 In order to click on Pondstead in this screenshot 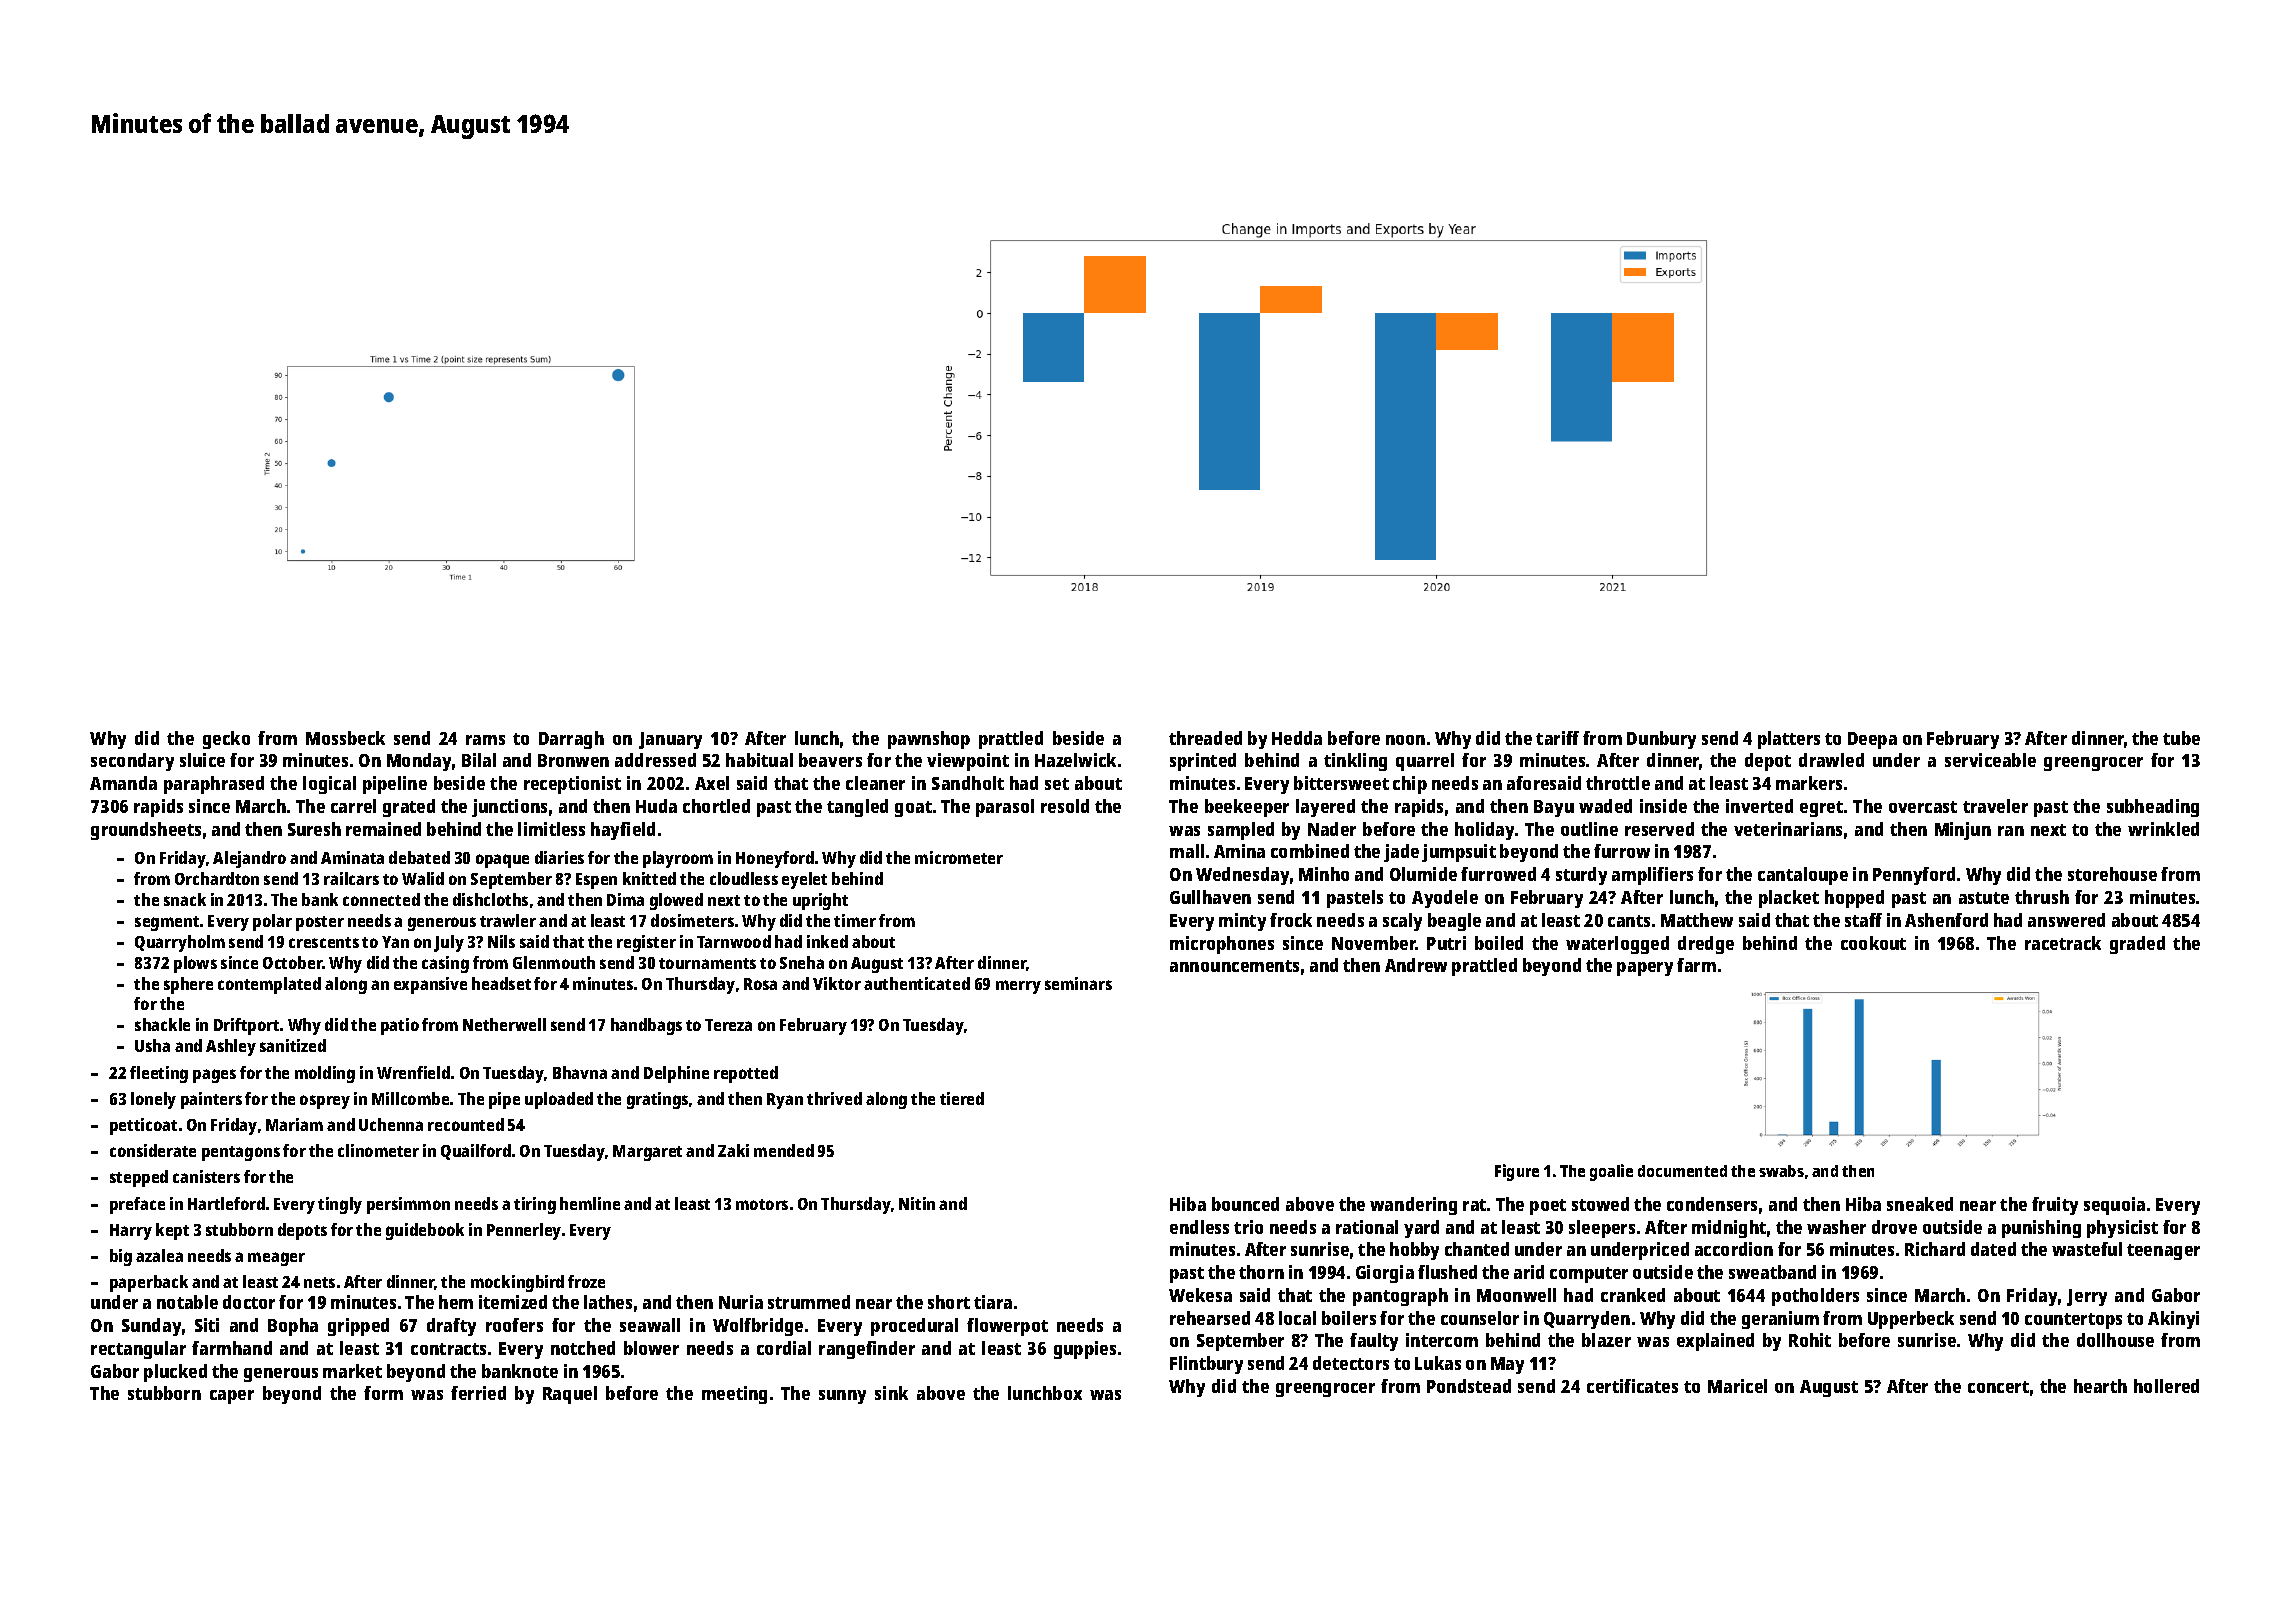, I will do `click(1469, 1386)`.
